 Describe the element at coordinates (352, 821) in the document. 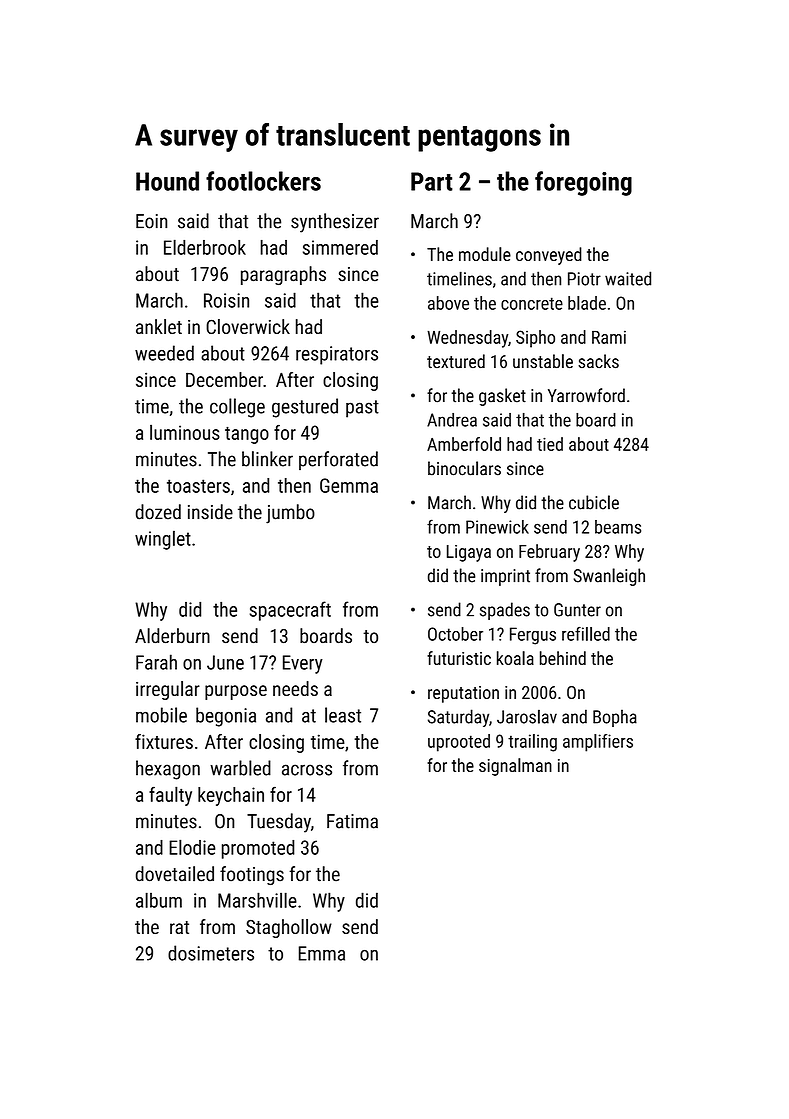

I see `Fatima` at that location.
